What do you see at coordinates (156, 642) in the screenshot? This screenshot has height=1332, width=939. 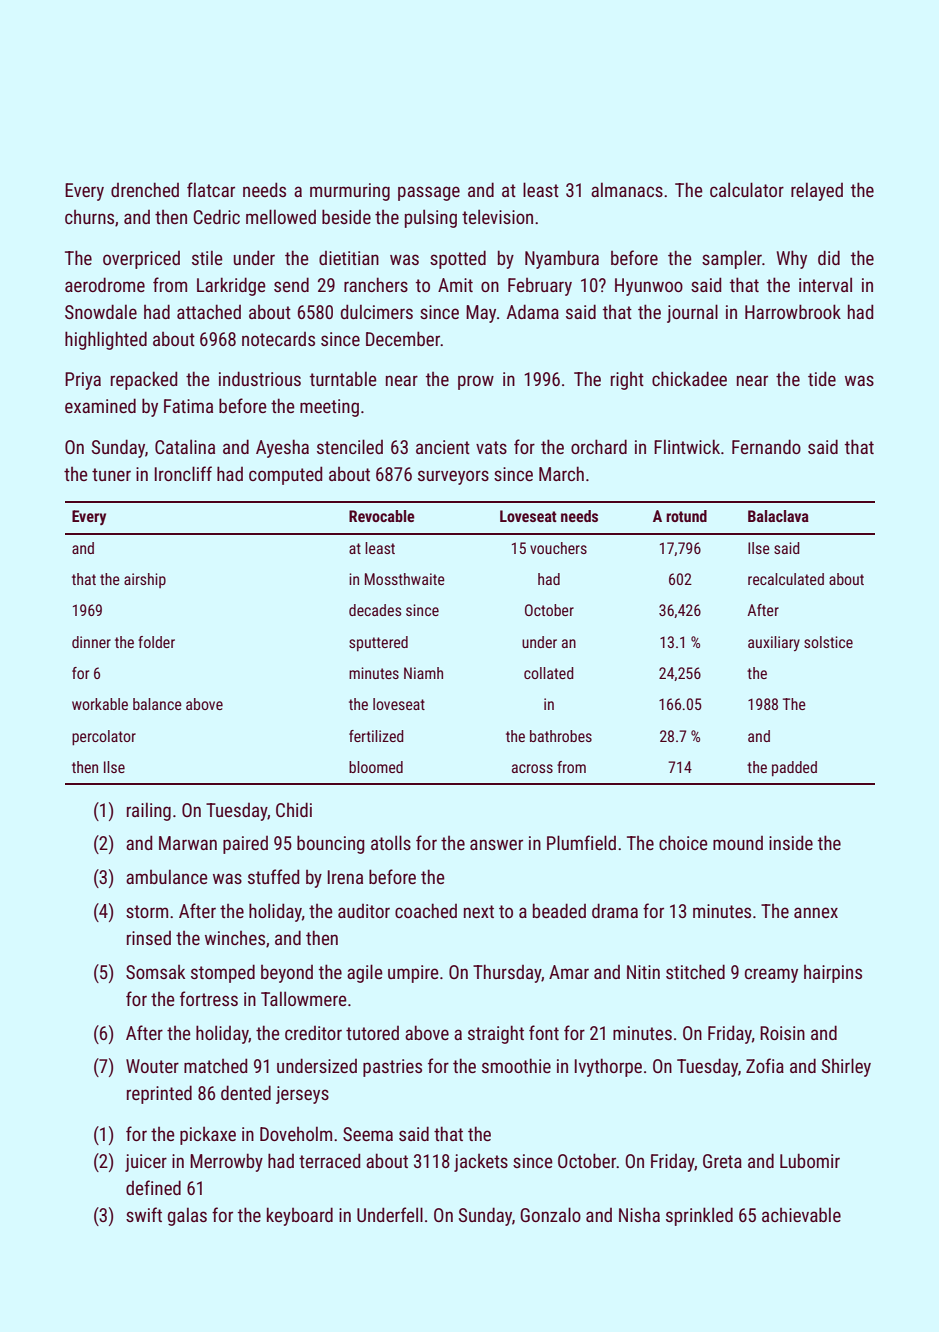 I see `folder` at bounding box center [156, 642].
